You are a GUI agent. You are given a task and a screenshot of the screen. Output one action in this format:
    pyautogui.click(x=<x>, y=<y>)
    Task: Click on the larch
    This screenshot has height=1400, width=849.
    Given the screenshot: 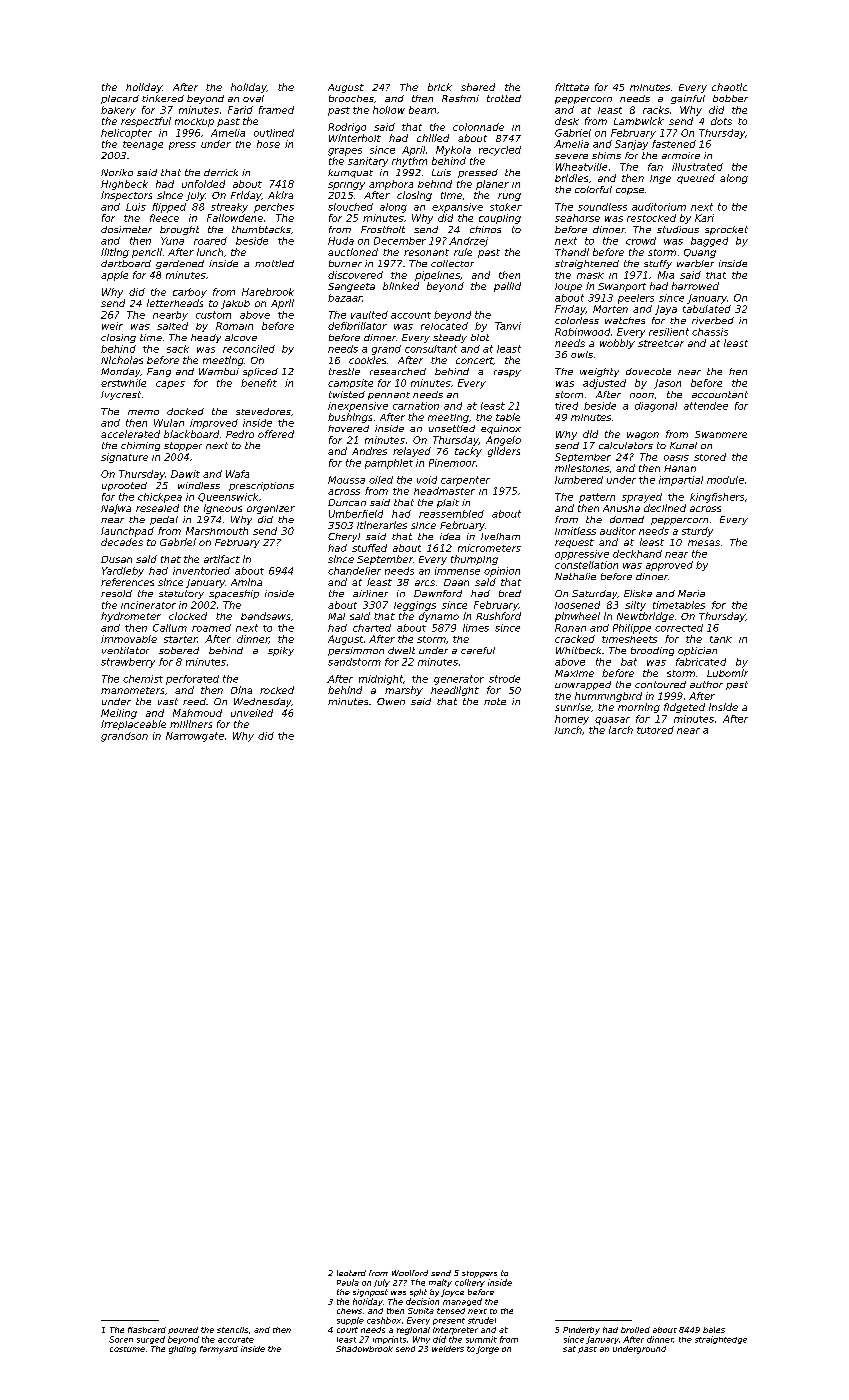 What is the action you would take?
    pyautogui.click(x=621, y=730)
